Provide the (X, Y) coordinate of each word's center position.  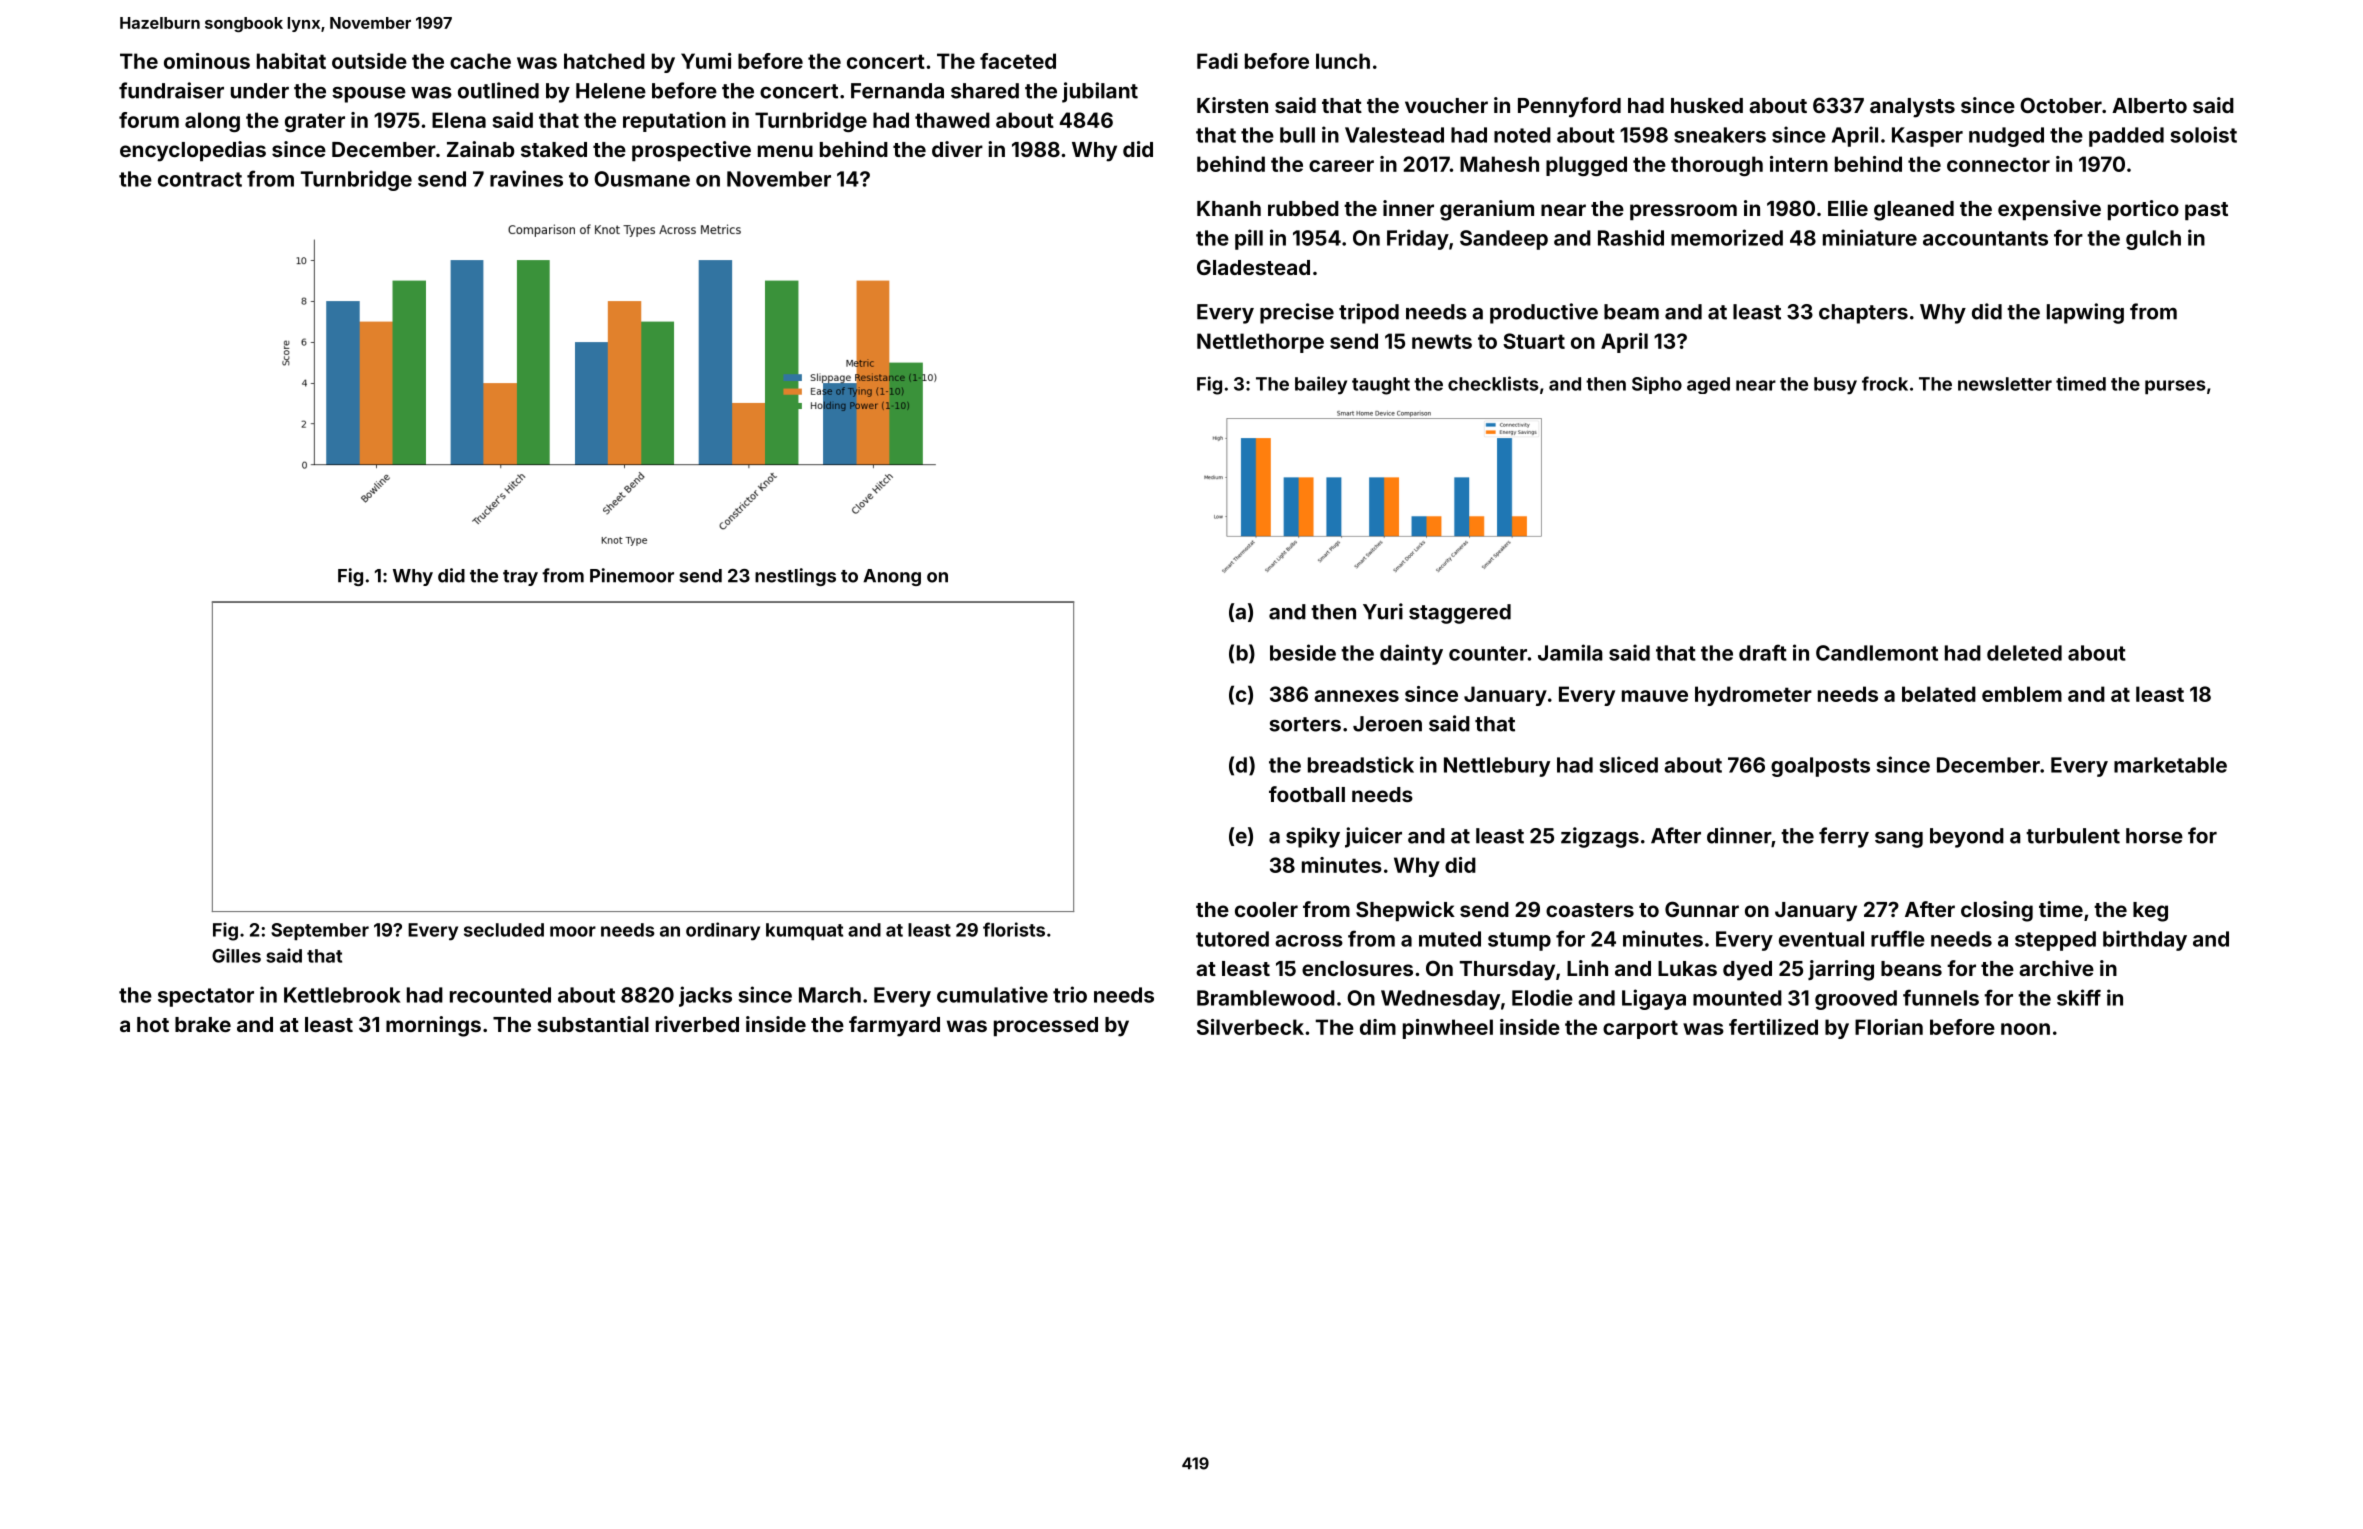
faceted (1018, 61)
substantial (593, 1024)
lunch (1343, 61)
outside (369, 61)
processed (1046, 1026)
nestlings (795, 577)
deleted (2024, 653)
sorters (1305, 724)
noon (2025, 1029)
